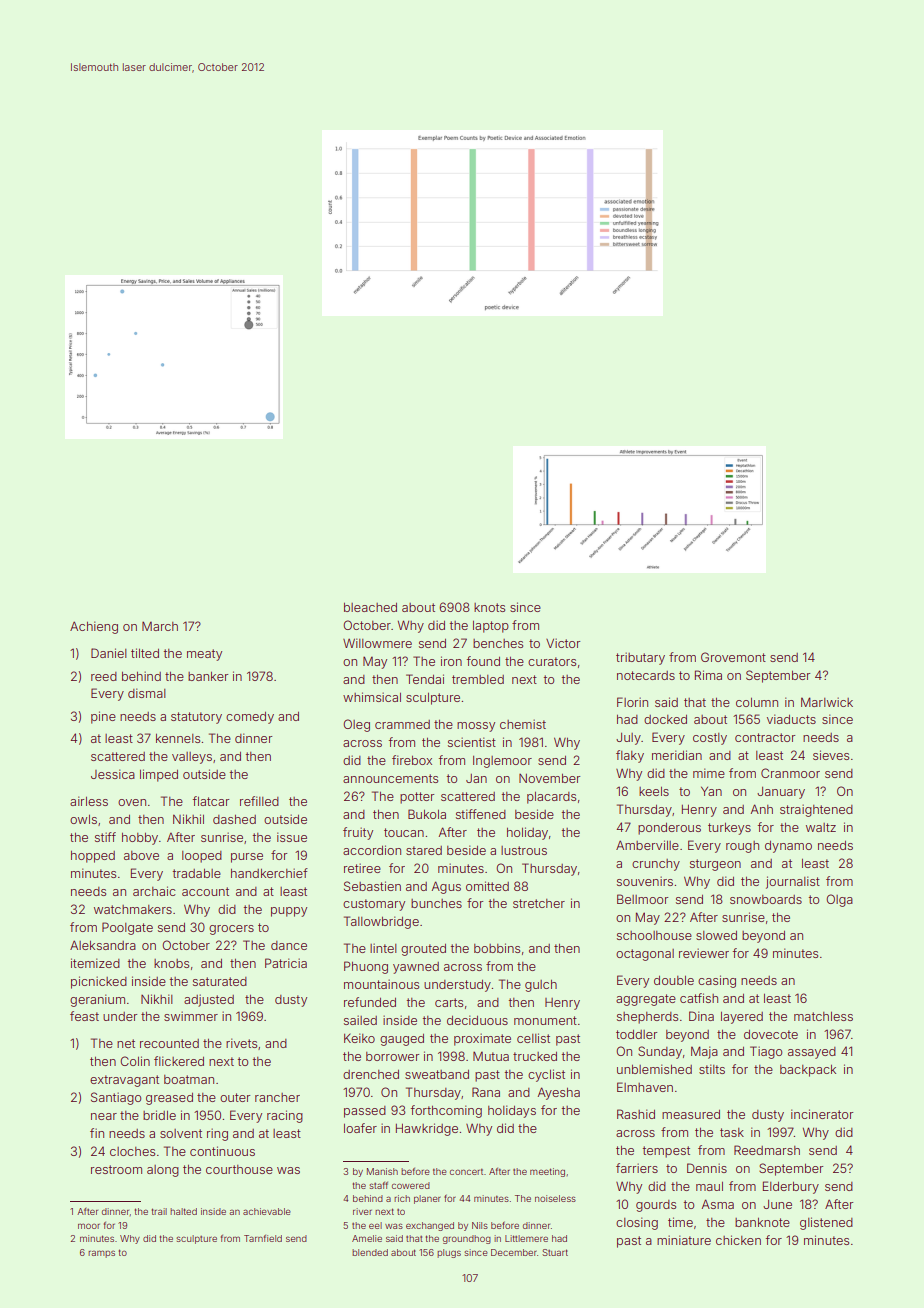 The width and height of the image is (924, 1308). What do you see at coordinates (263, 1238) in the image?
I see `Tarnfield` at bounding box center [263, 1238].
